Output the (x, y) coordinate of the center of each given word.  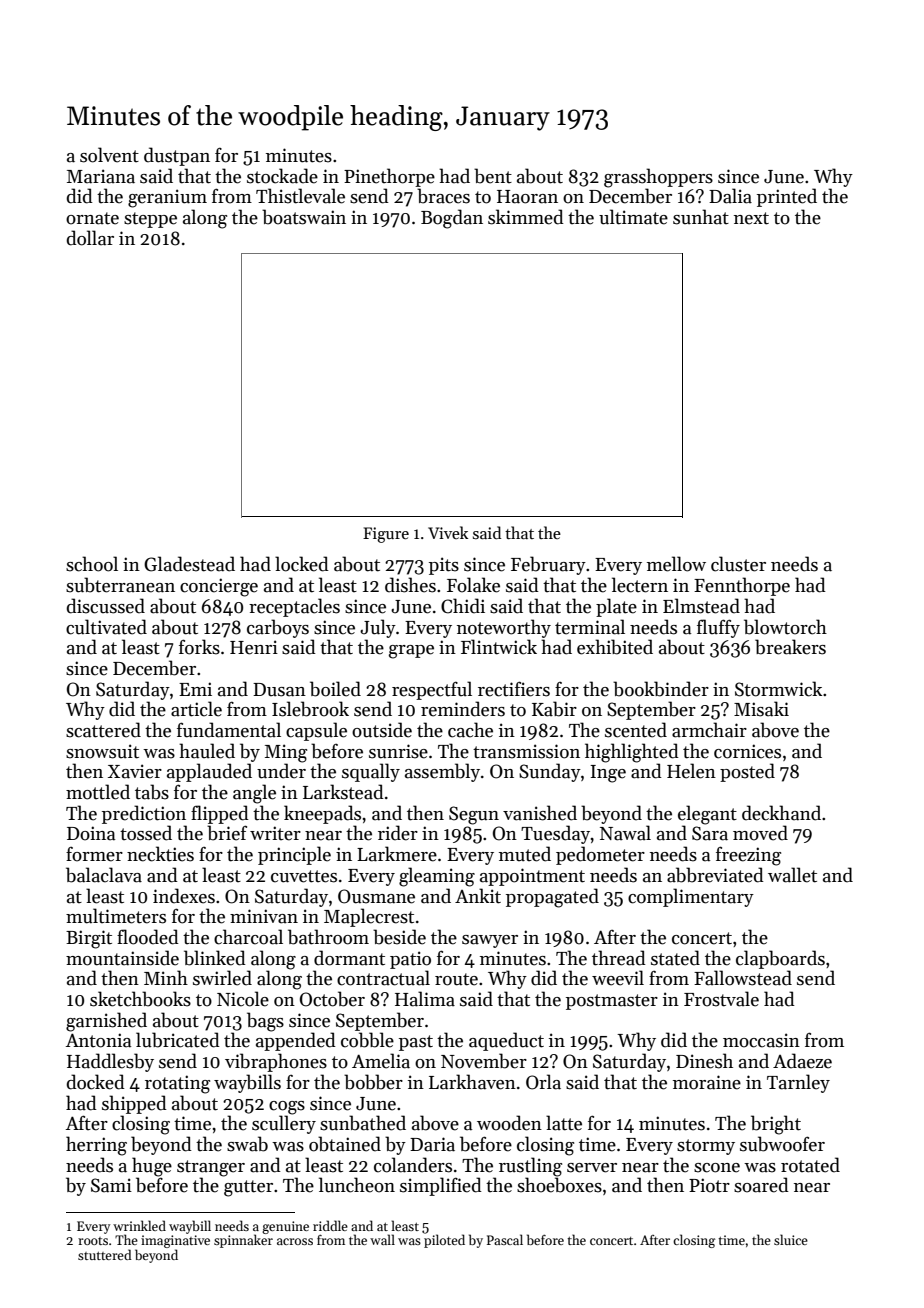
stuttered (105, 1254)
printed (787, 197)
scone (717, 1168)
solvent (109, 155)
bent (493, 176)
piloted (444, 1241)
